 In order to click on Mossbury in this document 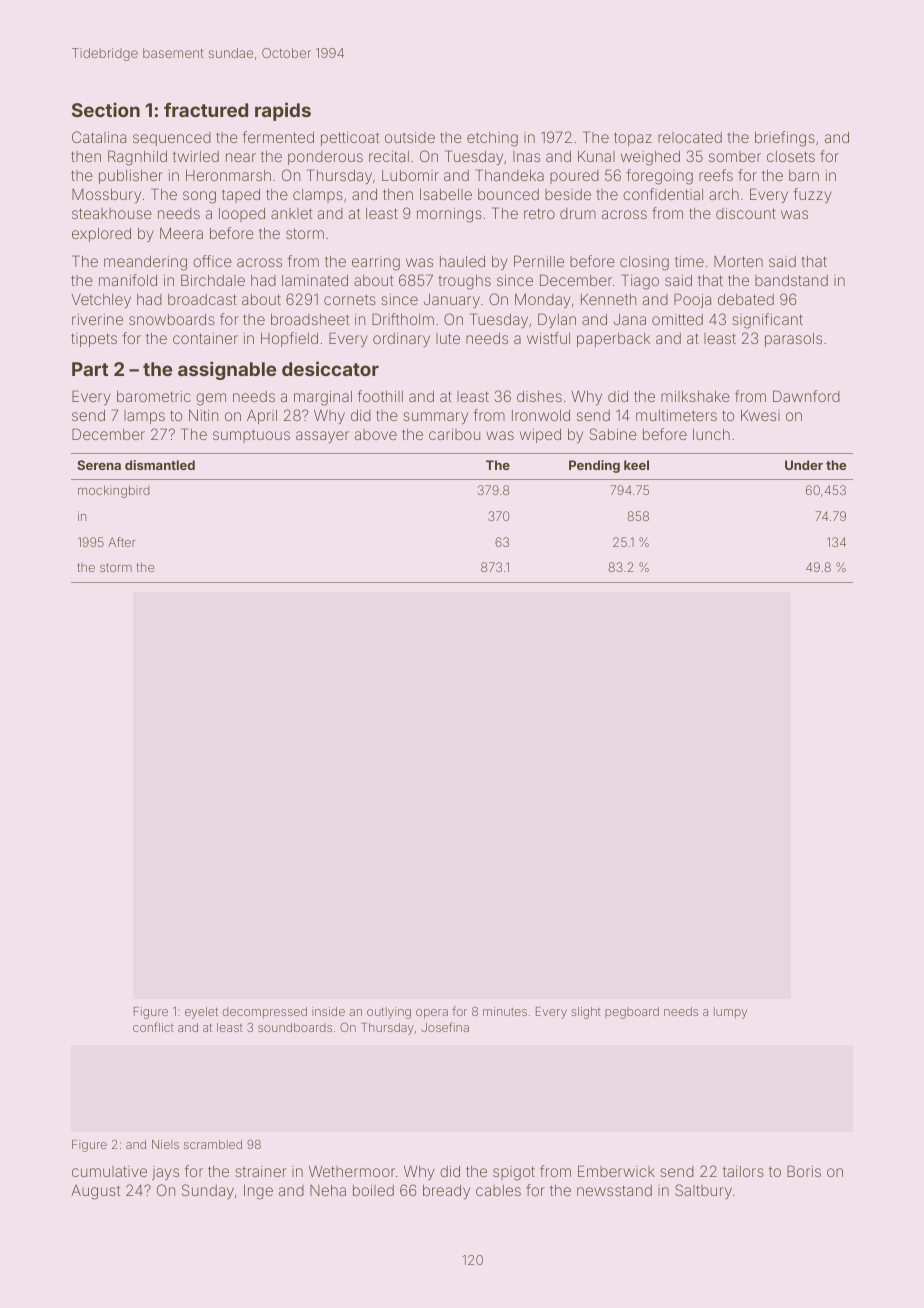, I will do `click(106, 196)`.
